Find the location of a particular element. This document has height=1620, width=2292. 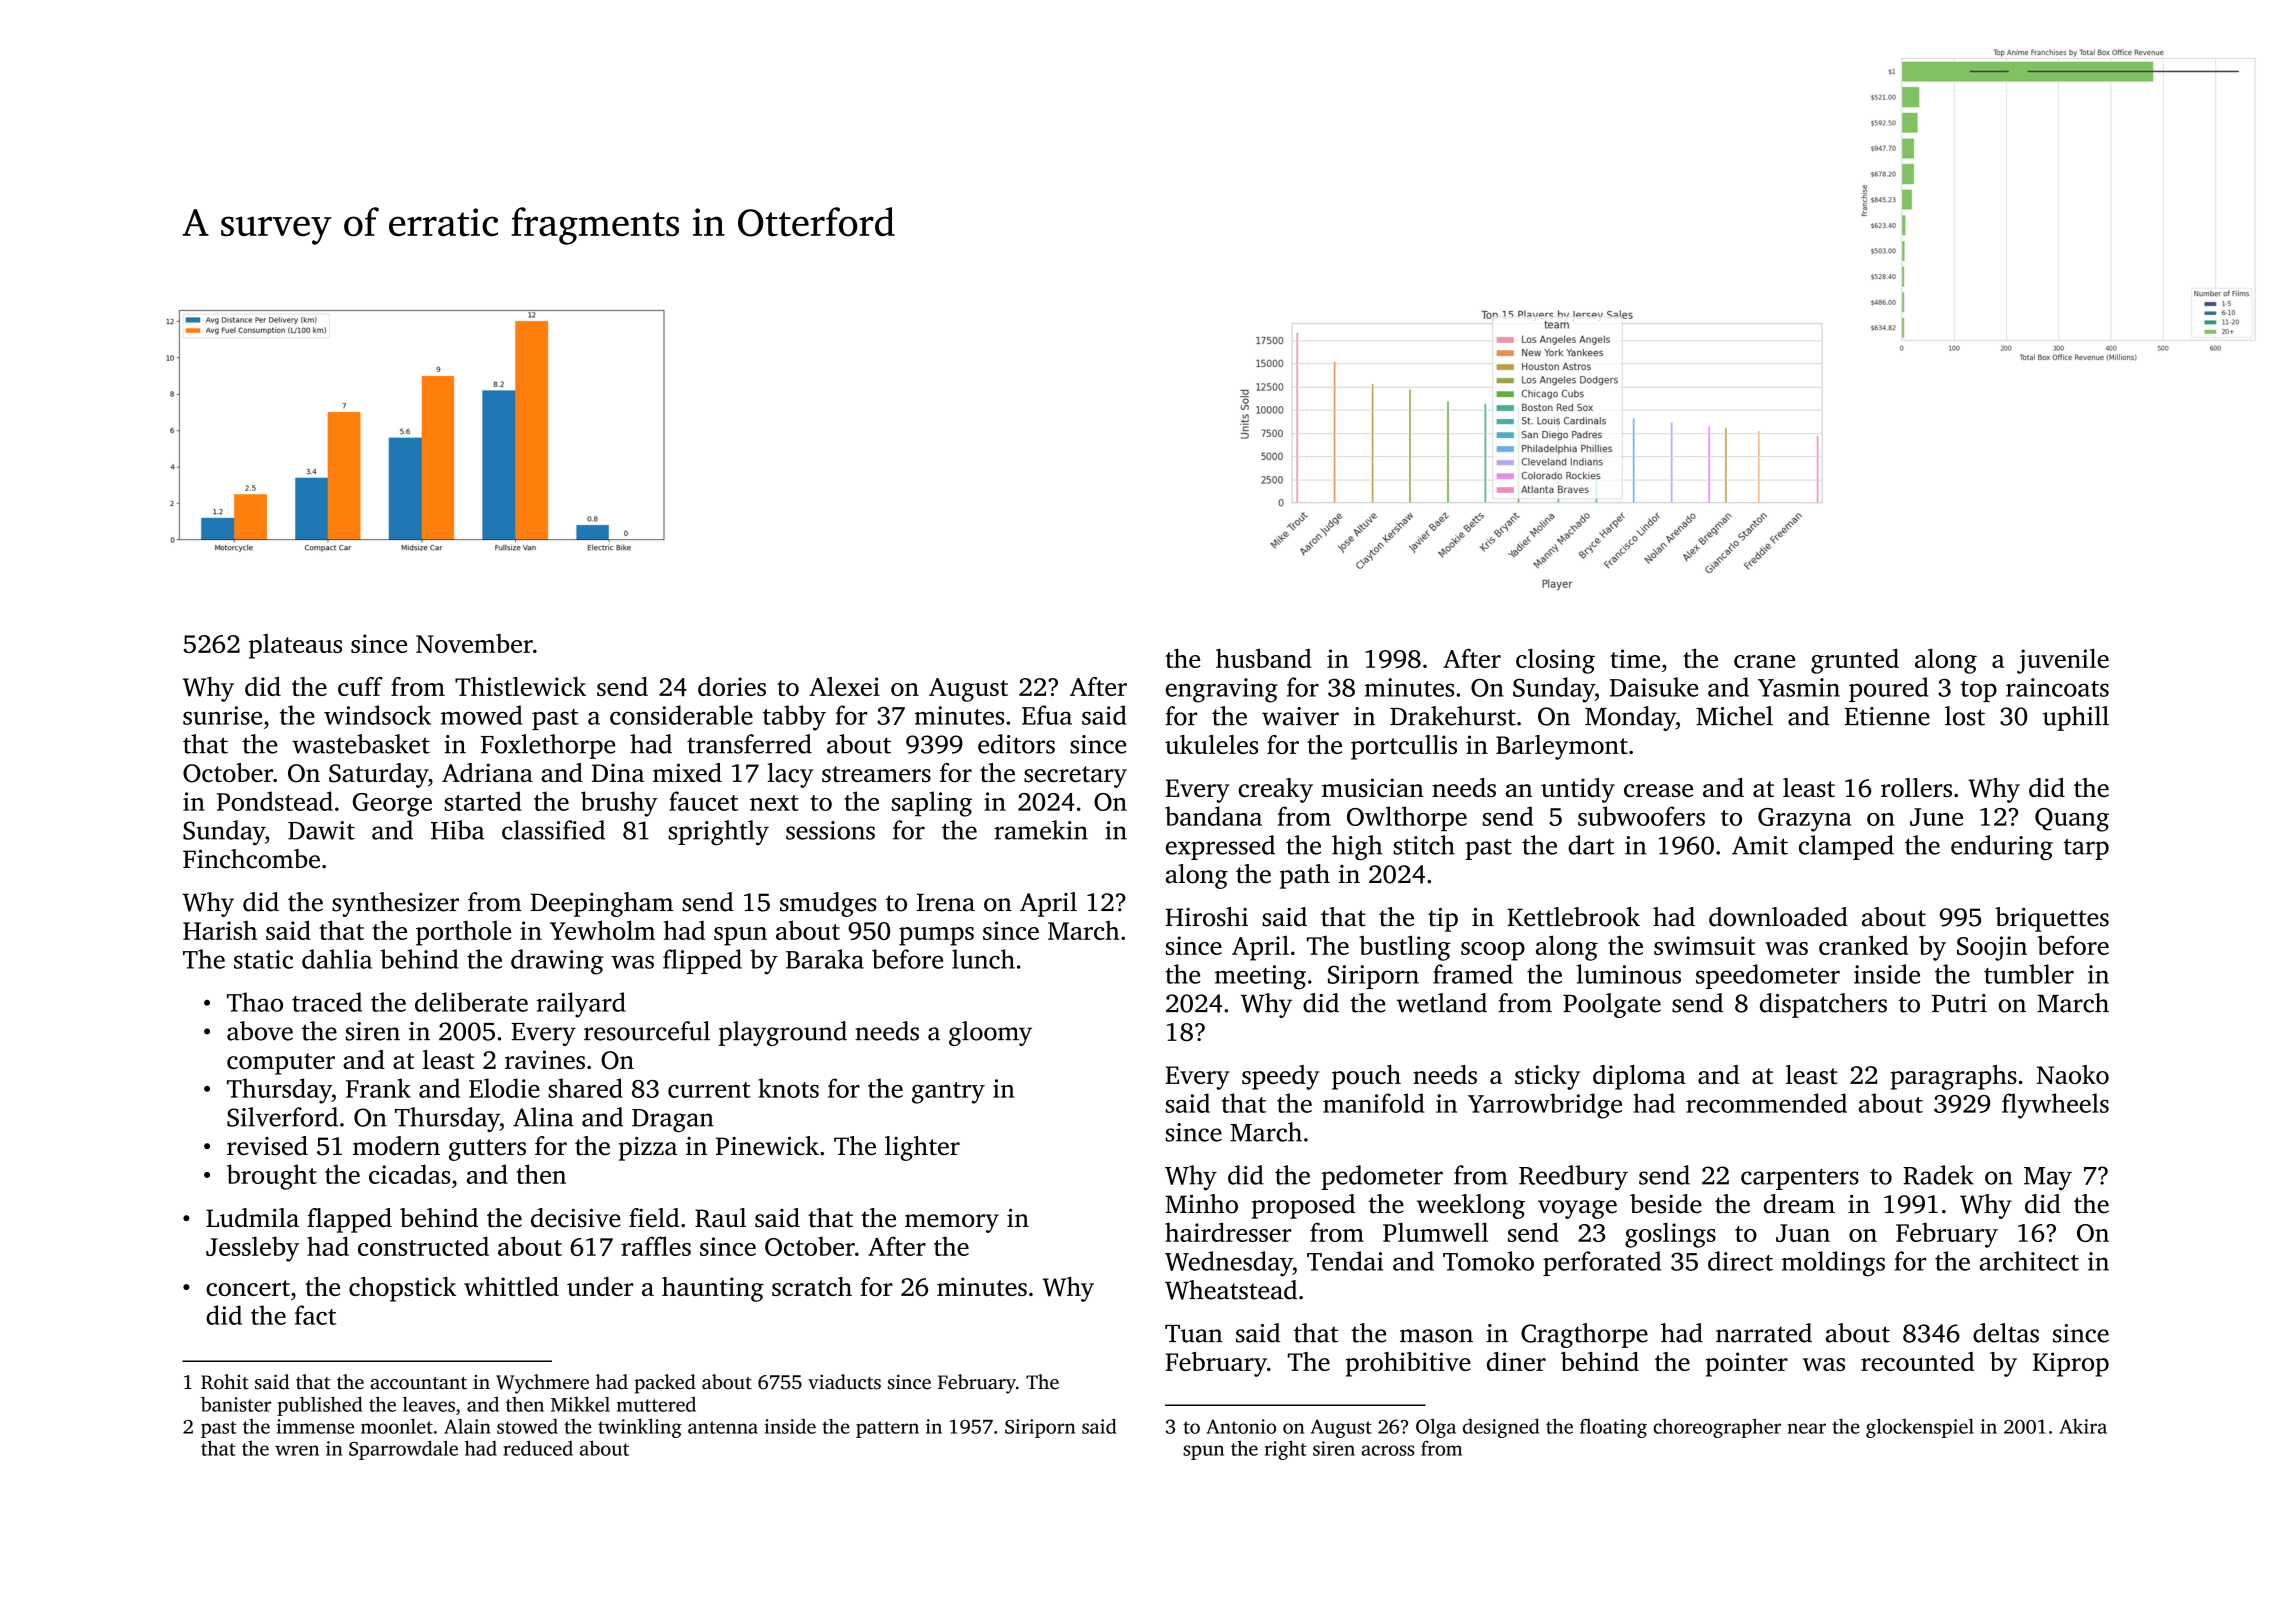

plateaus is located at coordinates (295, 646).
